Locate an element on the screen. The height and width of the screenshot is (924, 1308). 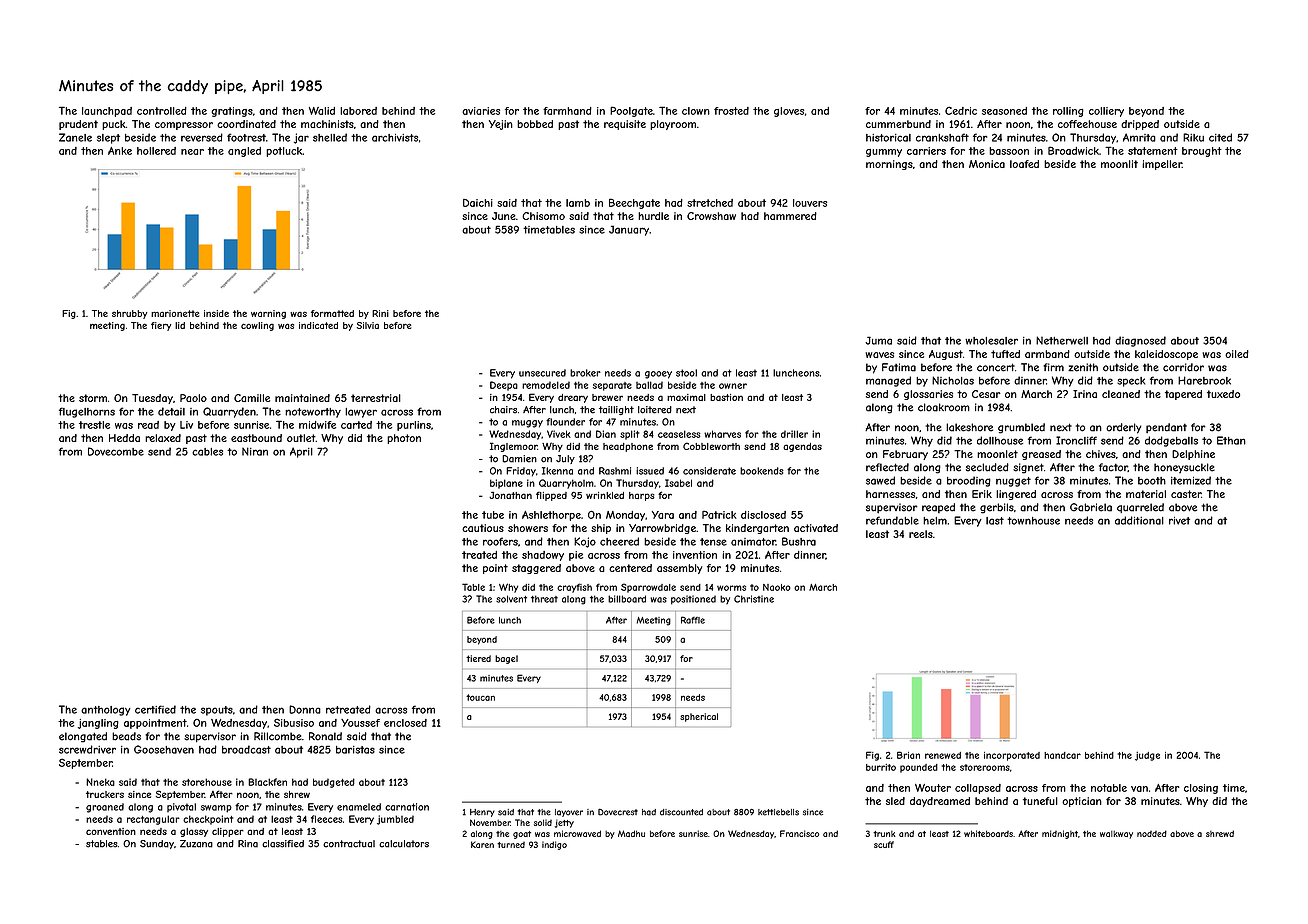
reversed is located at coordinates (202, 137).
